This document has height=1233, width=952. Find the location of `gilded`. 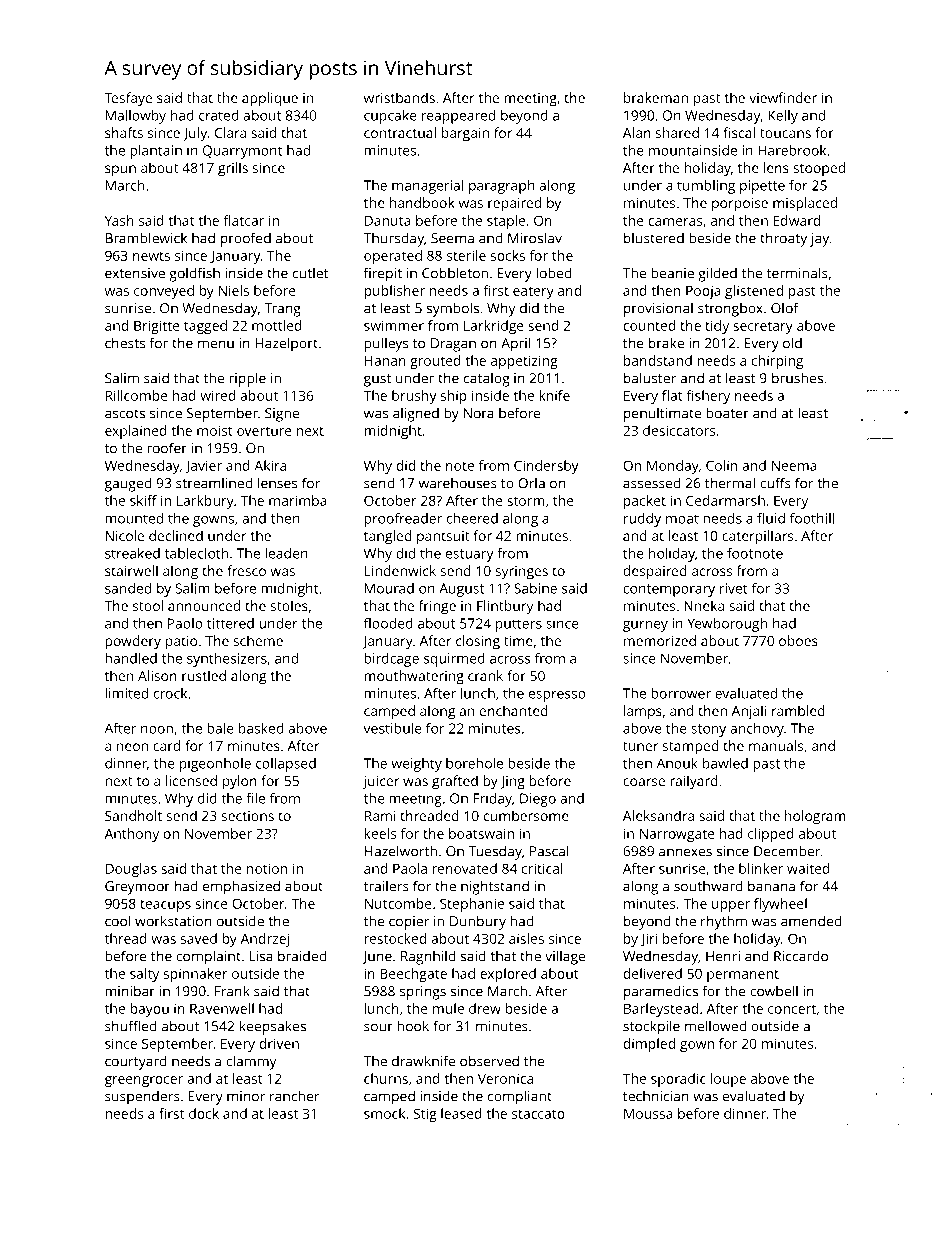

gilded is located at coordinates (717, 274).
